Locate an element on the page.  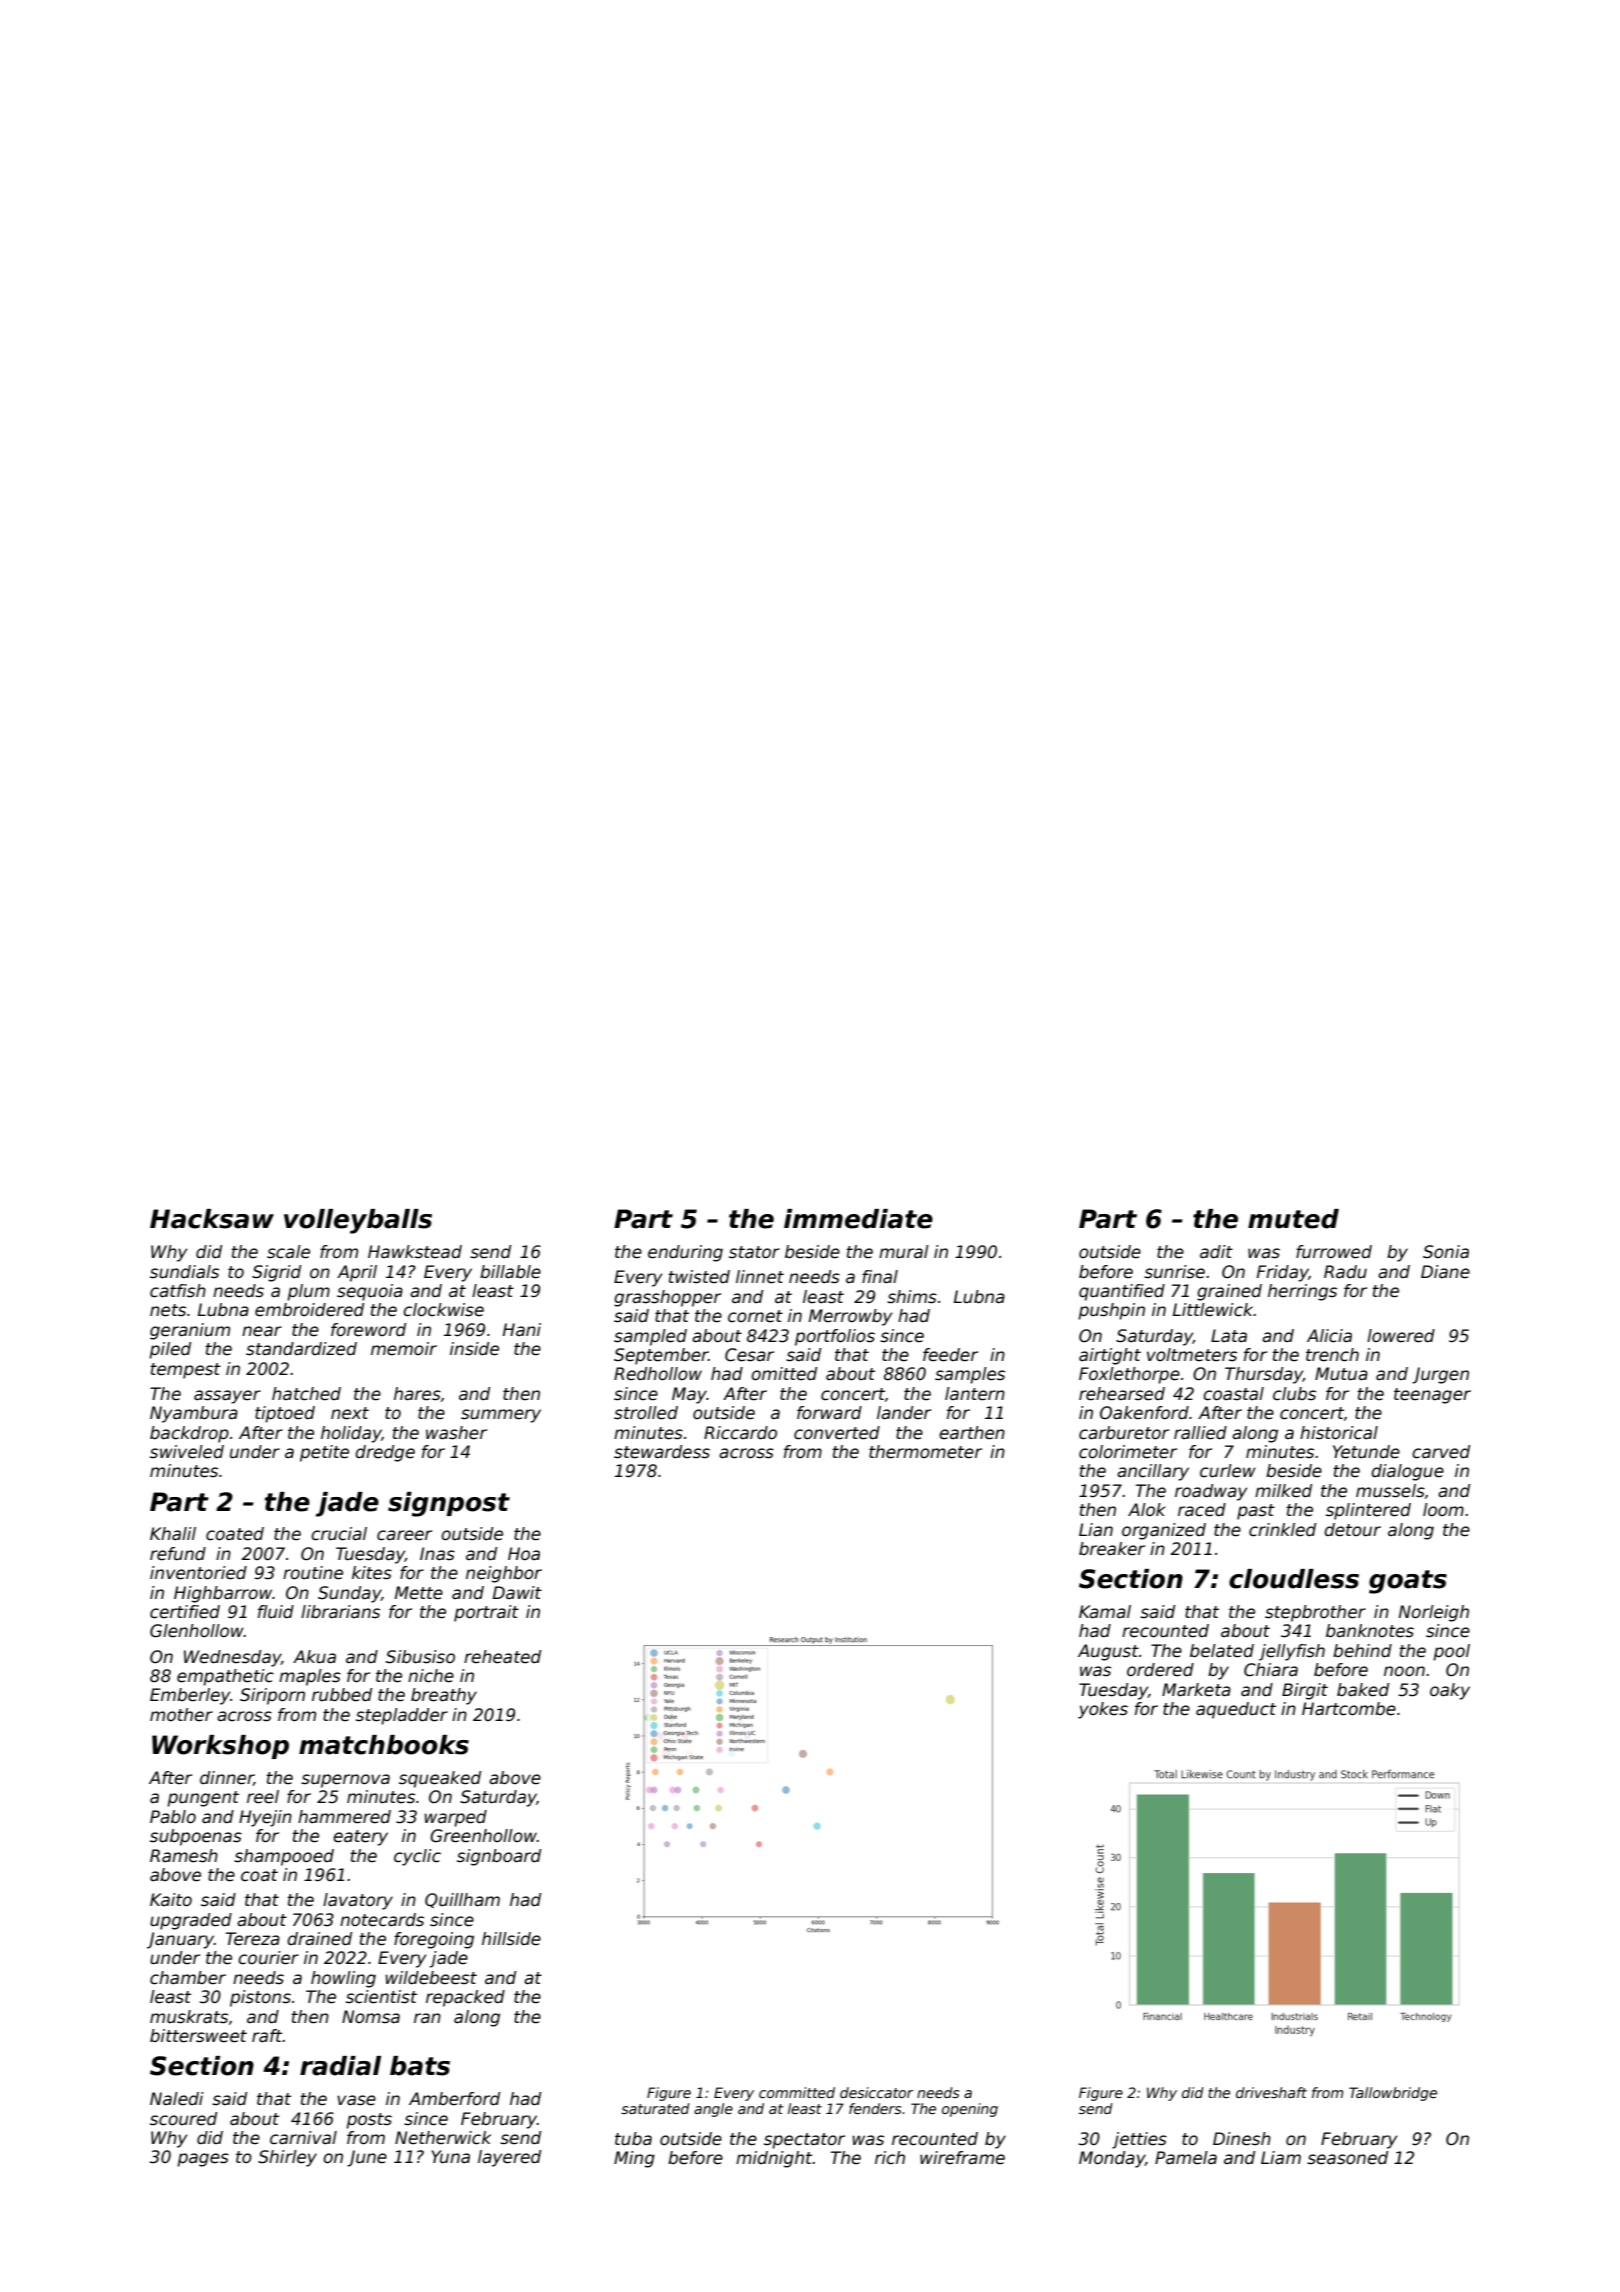
immediate is located at coordinates (858, 1219).
